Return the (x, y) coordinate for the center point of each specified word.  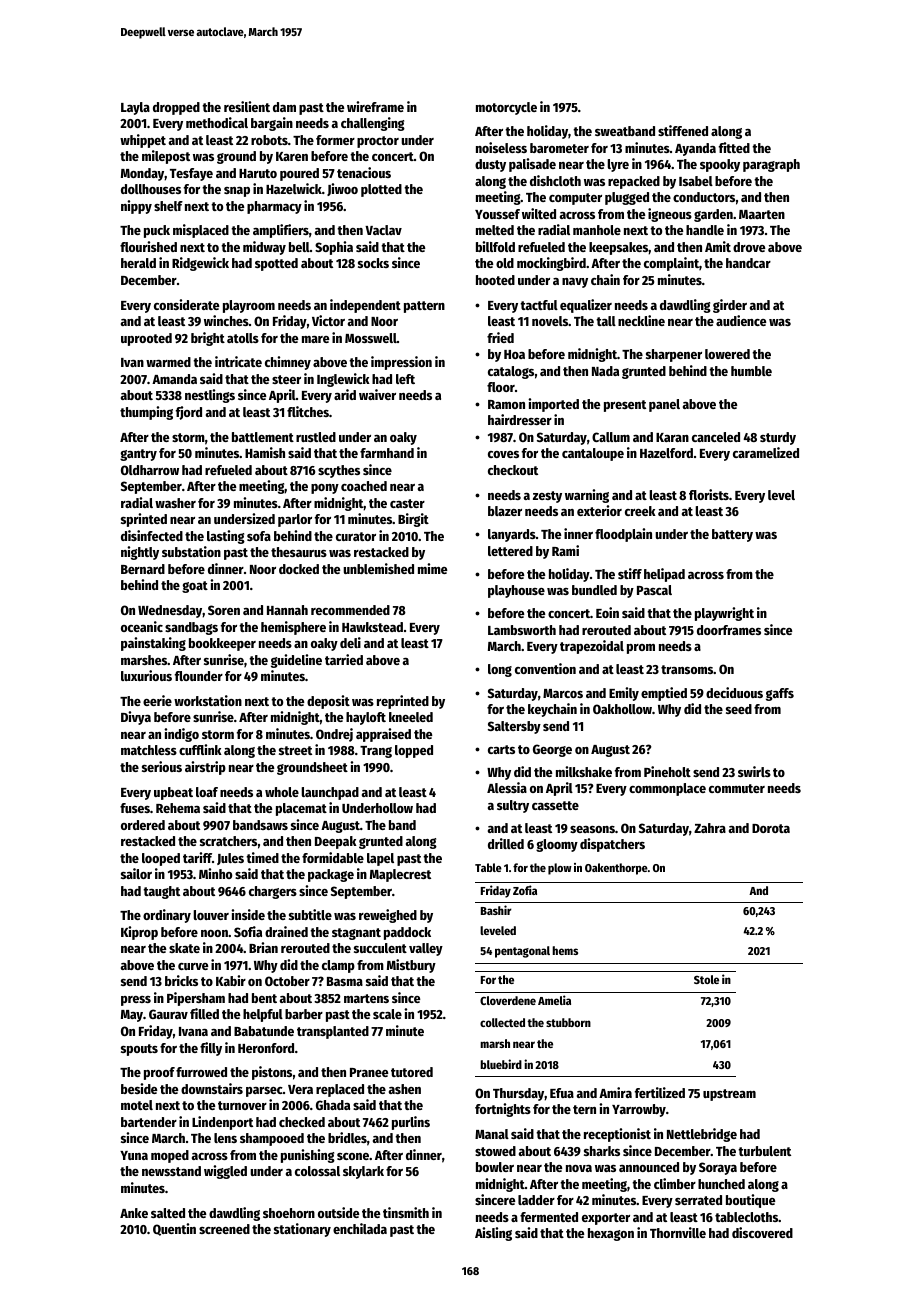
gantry (138, 455)
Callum (611, 437)
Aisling (493, 1234)
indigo (181, 735)
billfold (495, 246)
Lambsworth (522, 630)
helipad (664, 575)
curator (356, 536)
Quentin (174, 1229)
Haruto (258, 173)
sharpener (674, 355)
